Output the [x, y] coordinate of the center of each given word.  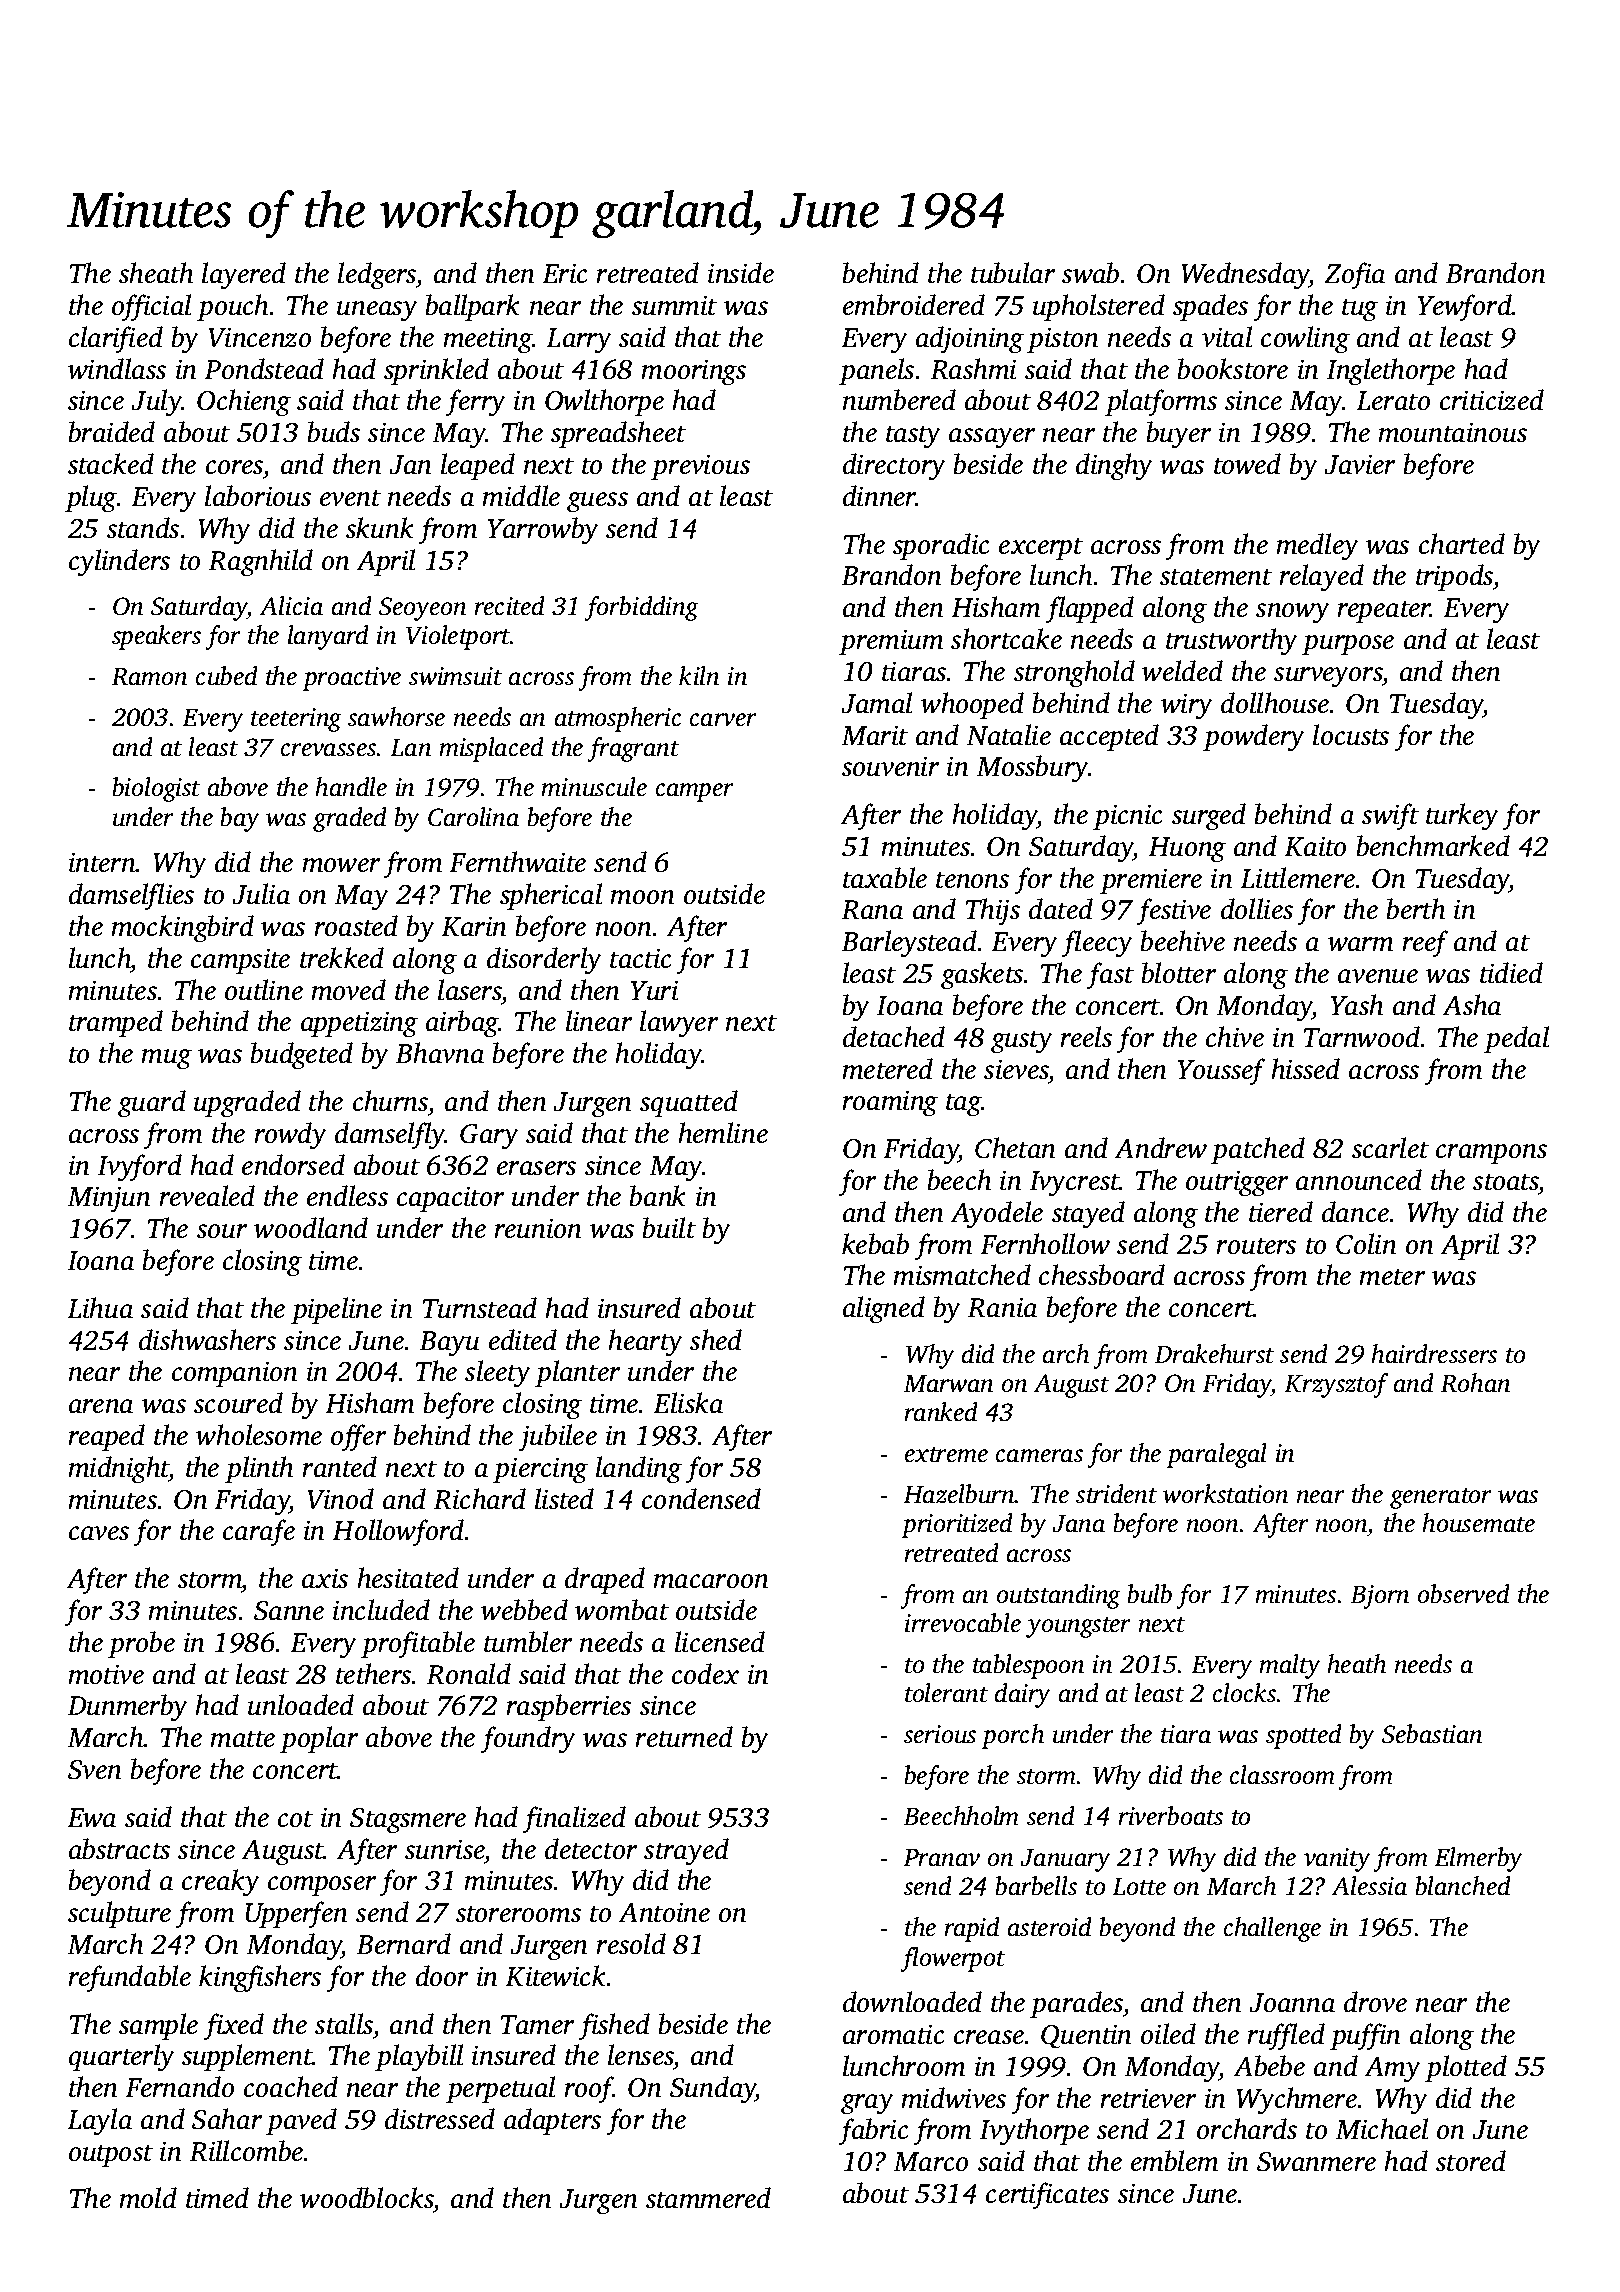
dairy [1023, 1695]
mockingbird [182, 929]
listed [564, 1499]
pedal [1517, 1039]
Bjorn [1380, 1597]
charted [1462, 544]
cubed [227, 676]
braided [111, 432]
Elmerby [1478, 1859]
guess [597, 502]
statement [1216, 577]
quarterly [122, 2058]
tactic [640, 958]
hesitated [408, 1578]
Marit [874, 735]
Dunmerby [127, 1708]
